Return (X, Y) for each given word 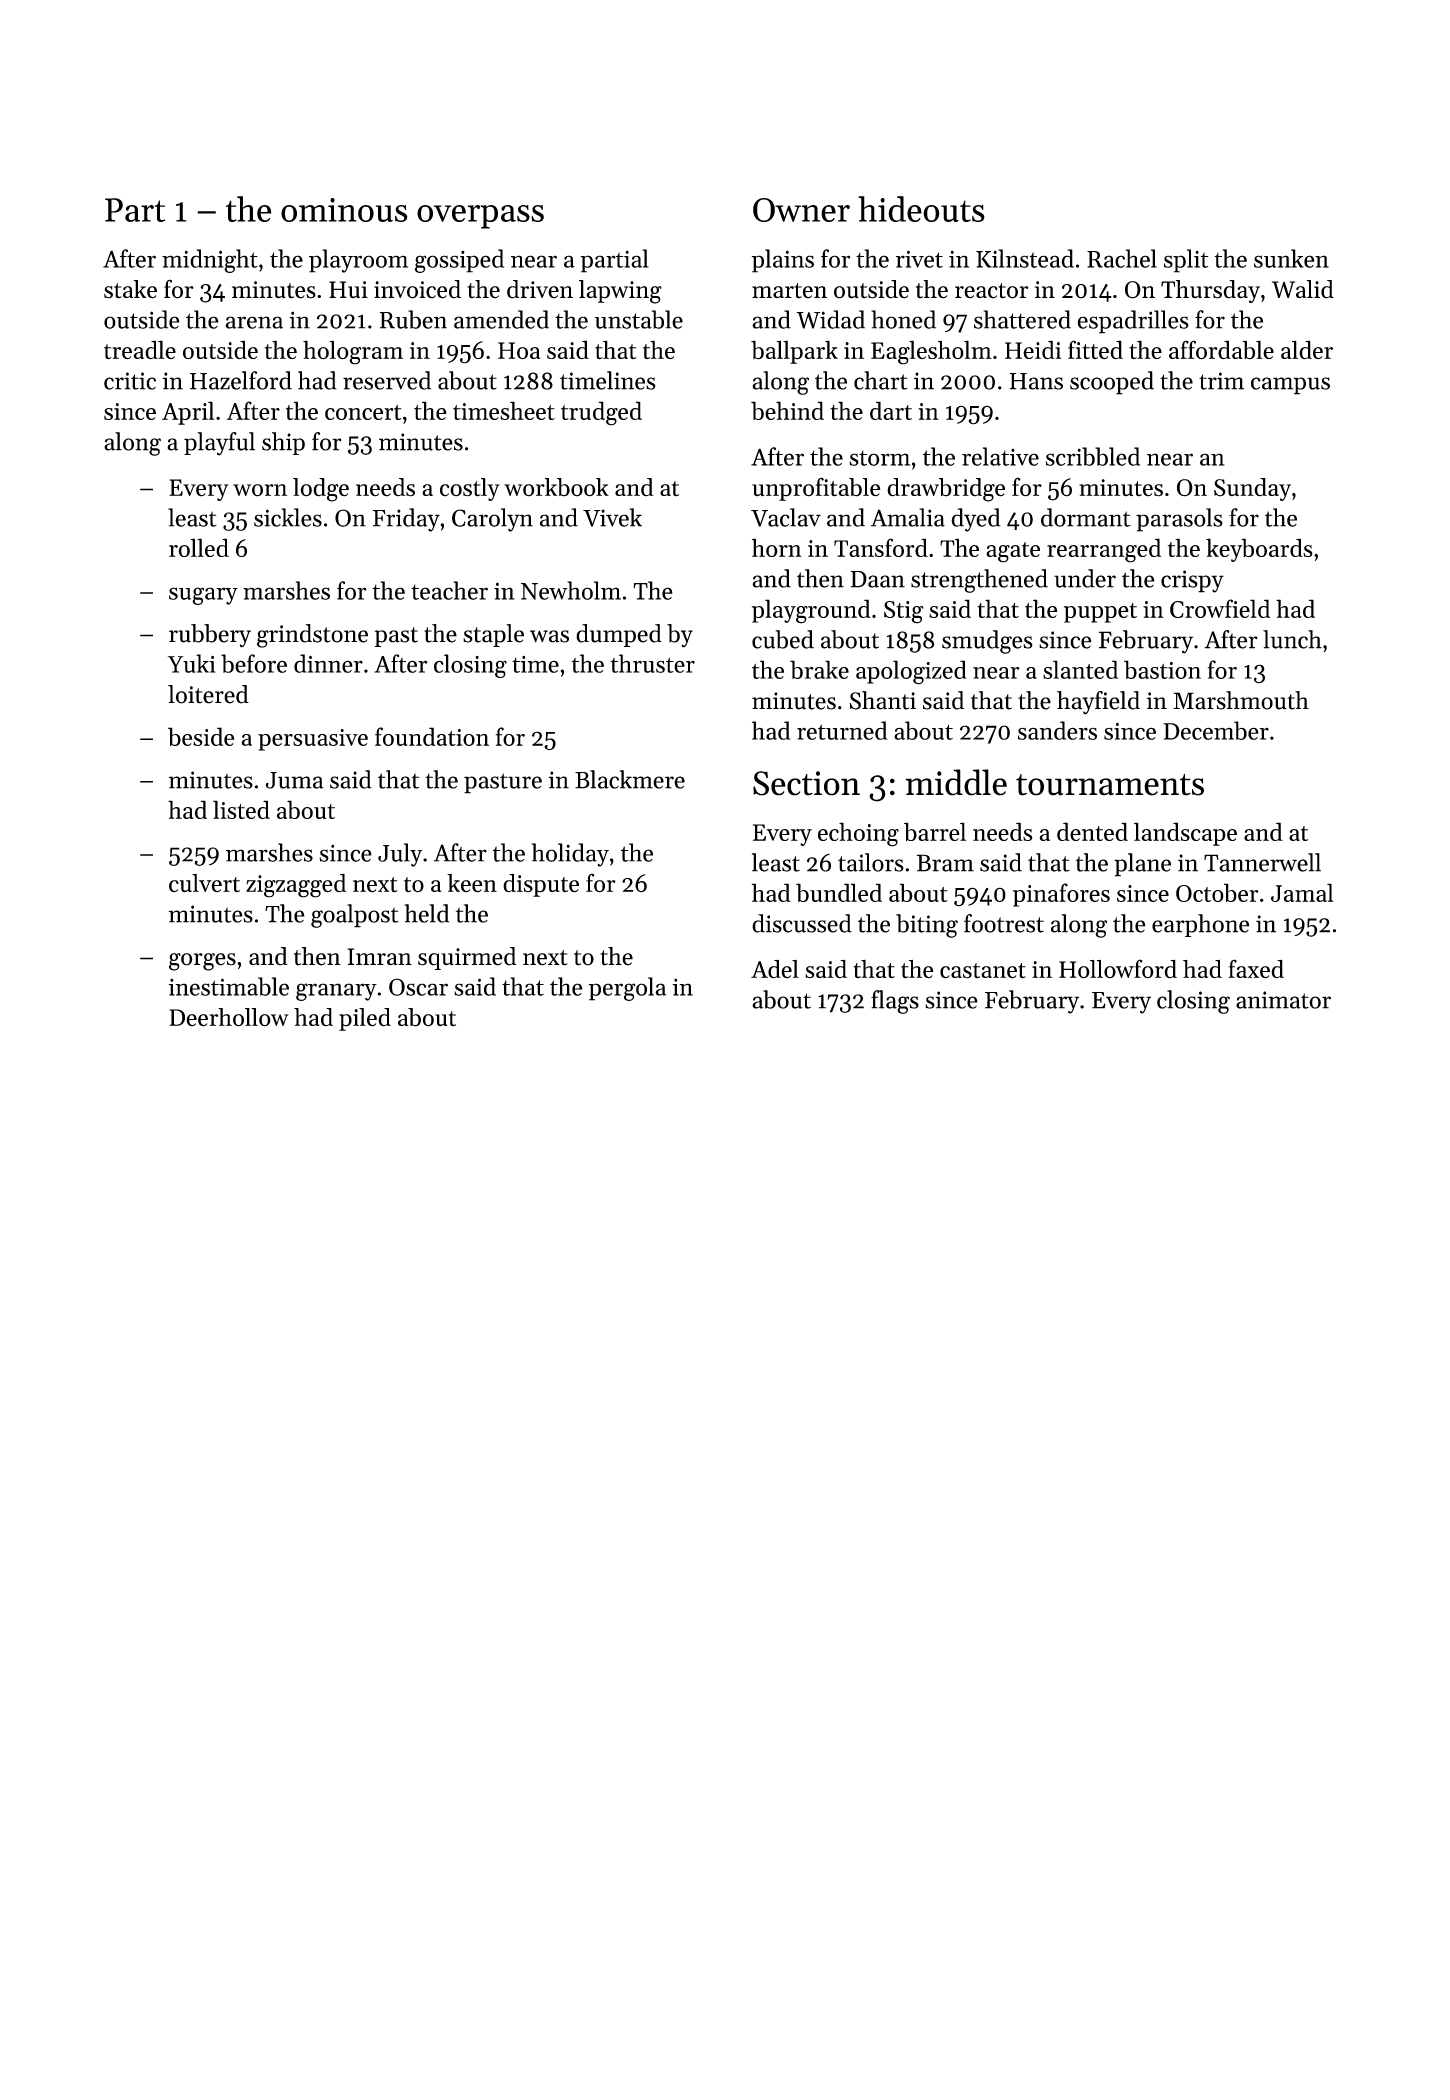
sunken (1291, 258)
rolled (199, 547)
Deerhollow (229, 1017)
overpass (480, 217)
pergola (627, 989)
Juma (294, 780)
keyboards (1259, 550)
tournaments (1110, 785)
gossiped (459, 261)
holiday (570, 855)
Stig (904, 612)
